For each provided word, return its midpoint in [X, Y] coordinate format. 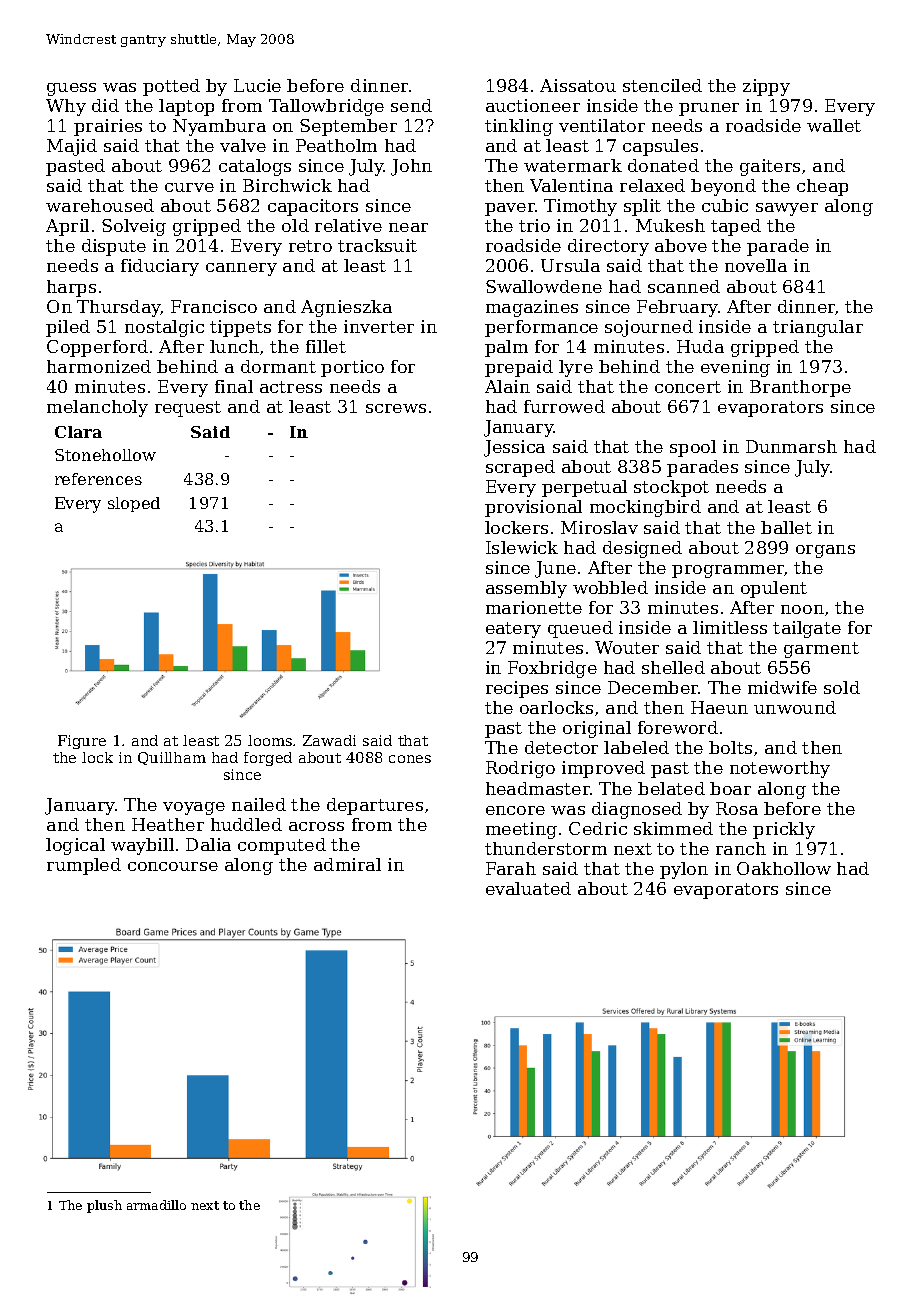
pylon [684, 870]
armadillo [156, 1205]
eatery [513, 630]
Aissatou [578, 85]
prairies [108, 127]
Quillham [172, 758]
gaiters [770, 167]
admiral [347, 864]
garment [821, 650]
